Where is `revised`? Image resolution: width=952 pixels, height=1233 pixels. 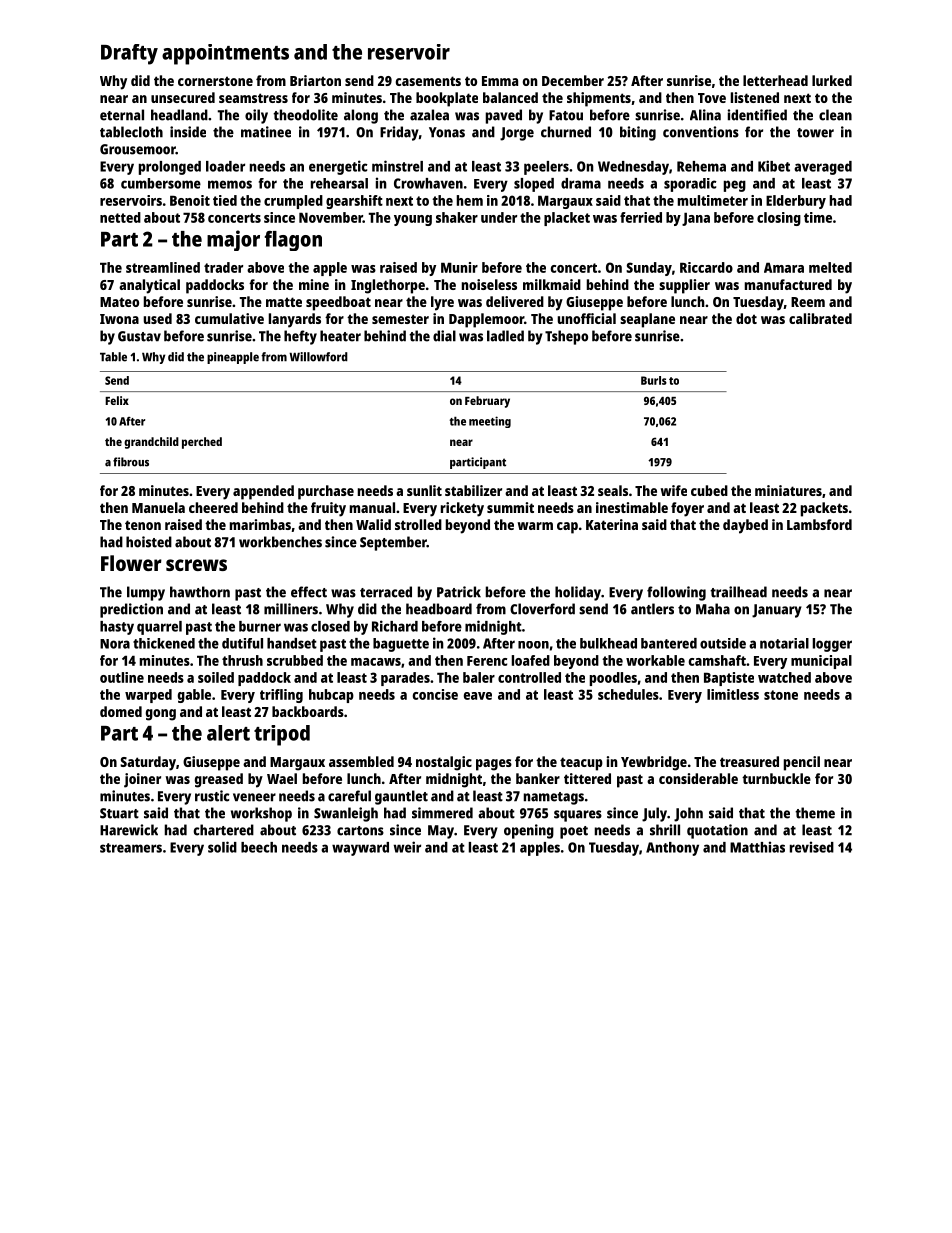
revised is located at coordinates (812, 847).
